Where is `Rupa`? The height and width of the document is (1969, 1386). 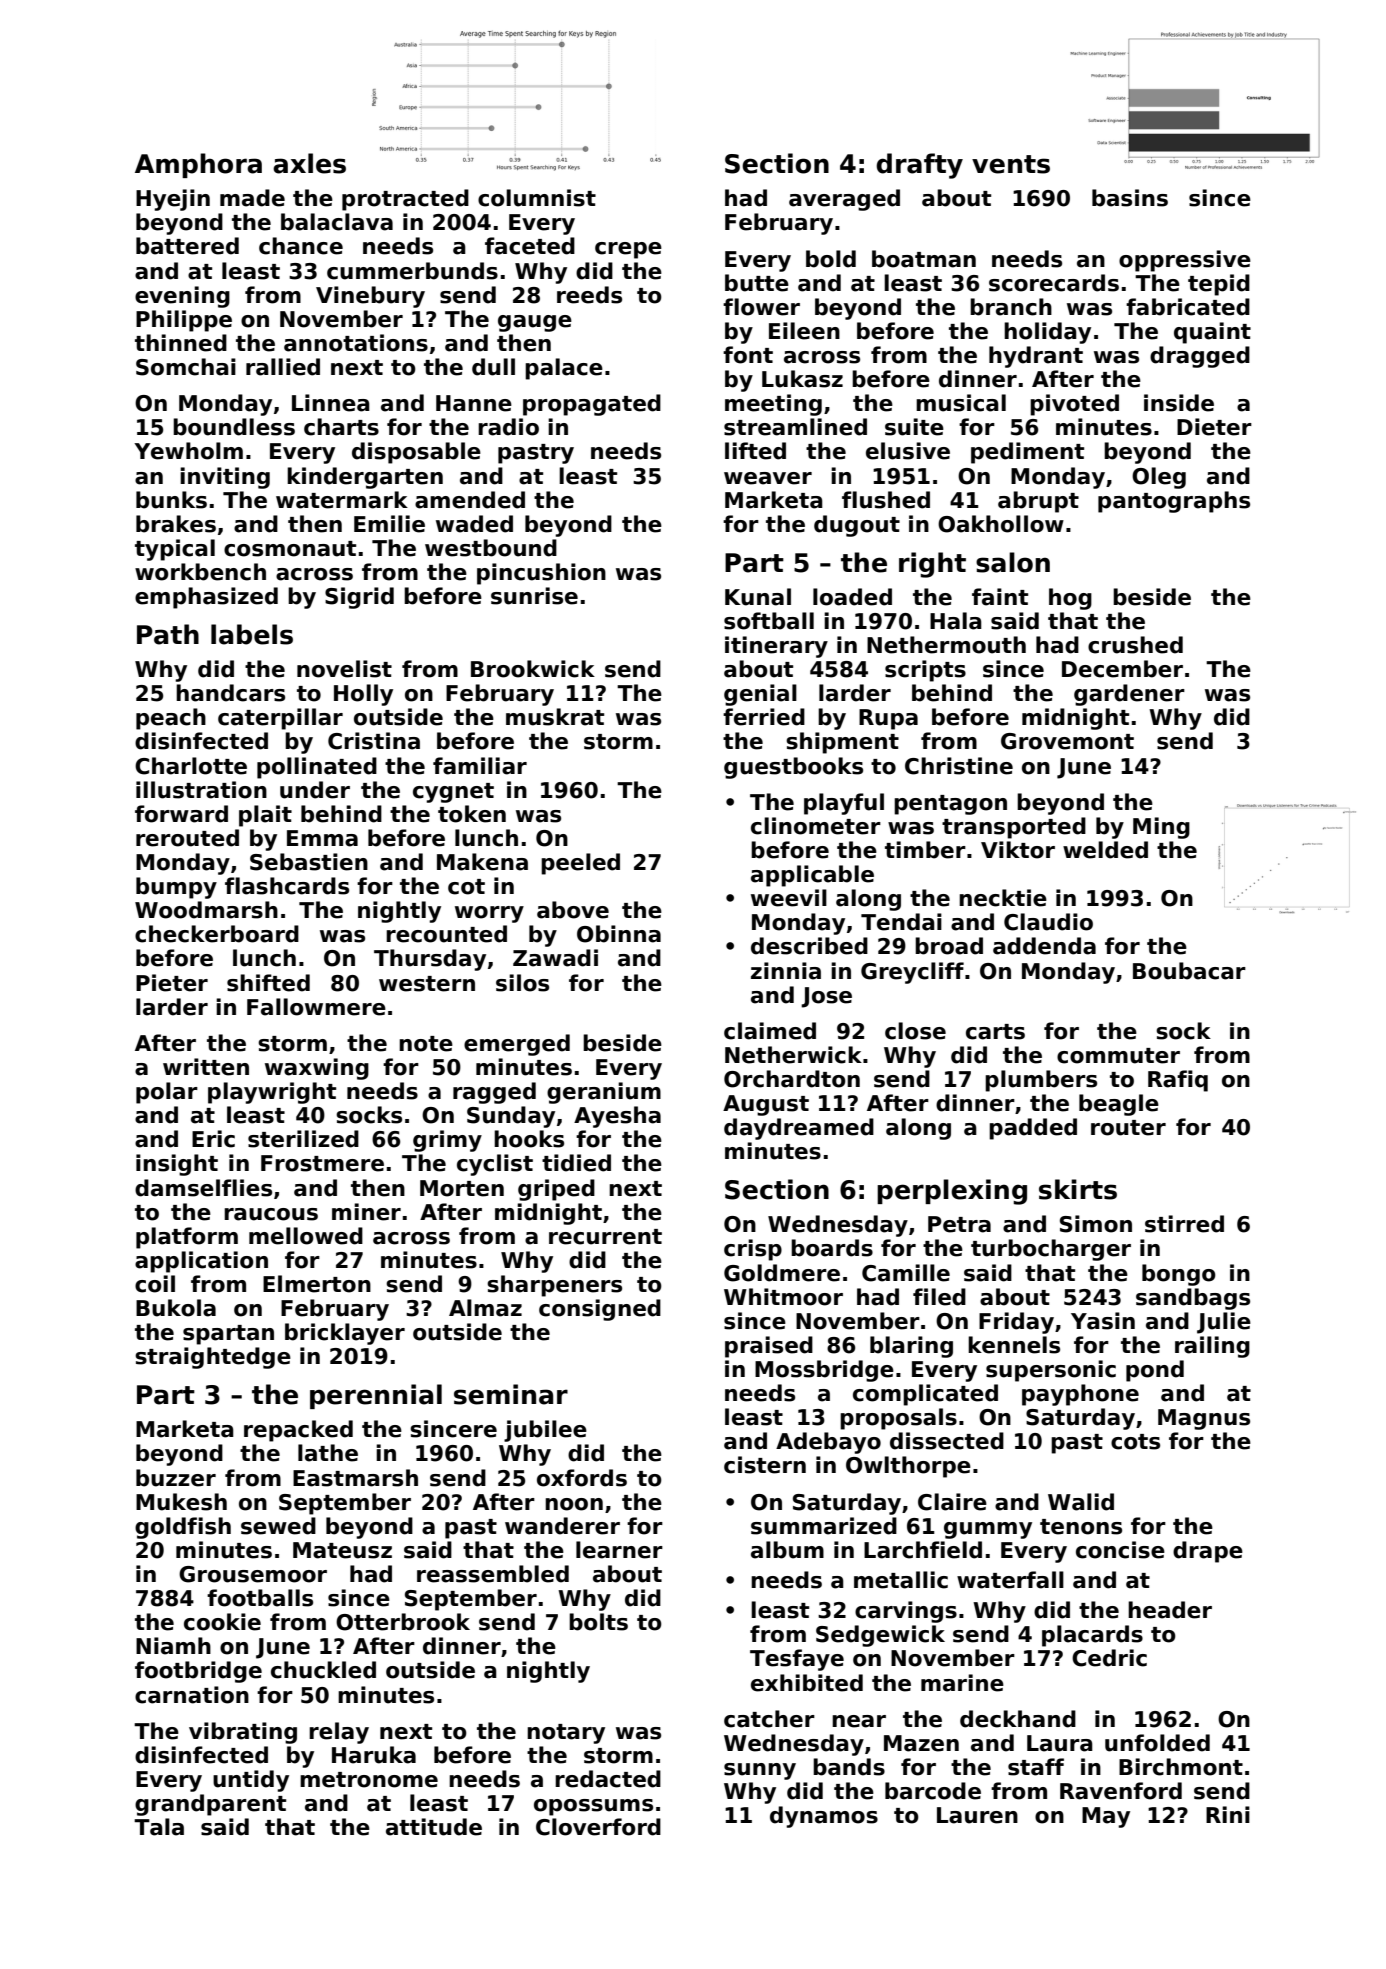 Rupa is located at coordinates (888, 719).
